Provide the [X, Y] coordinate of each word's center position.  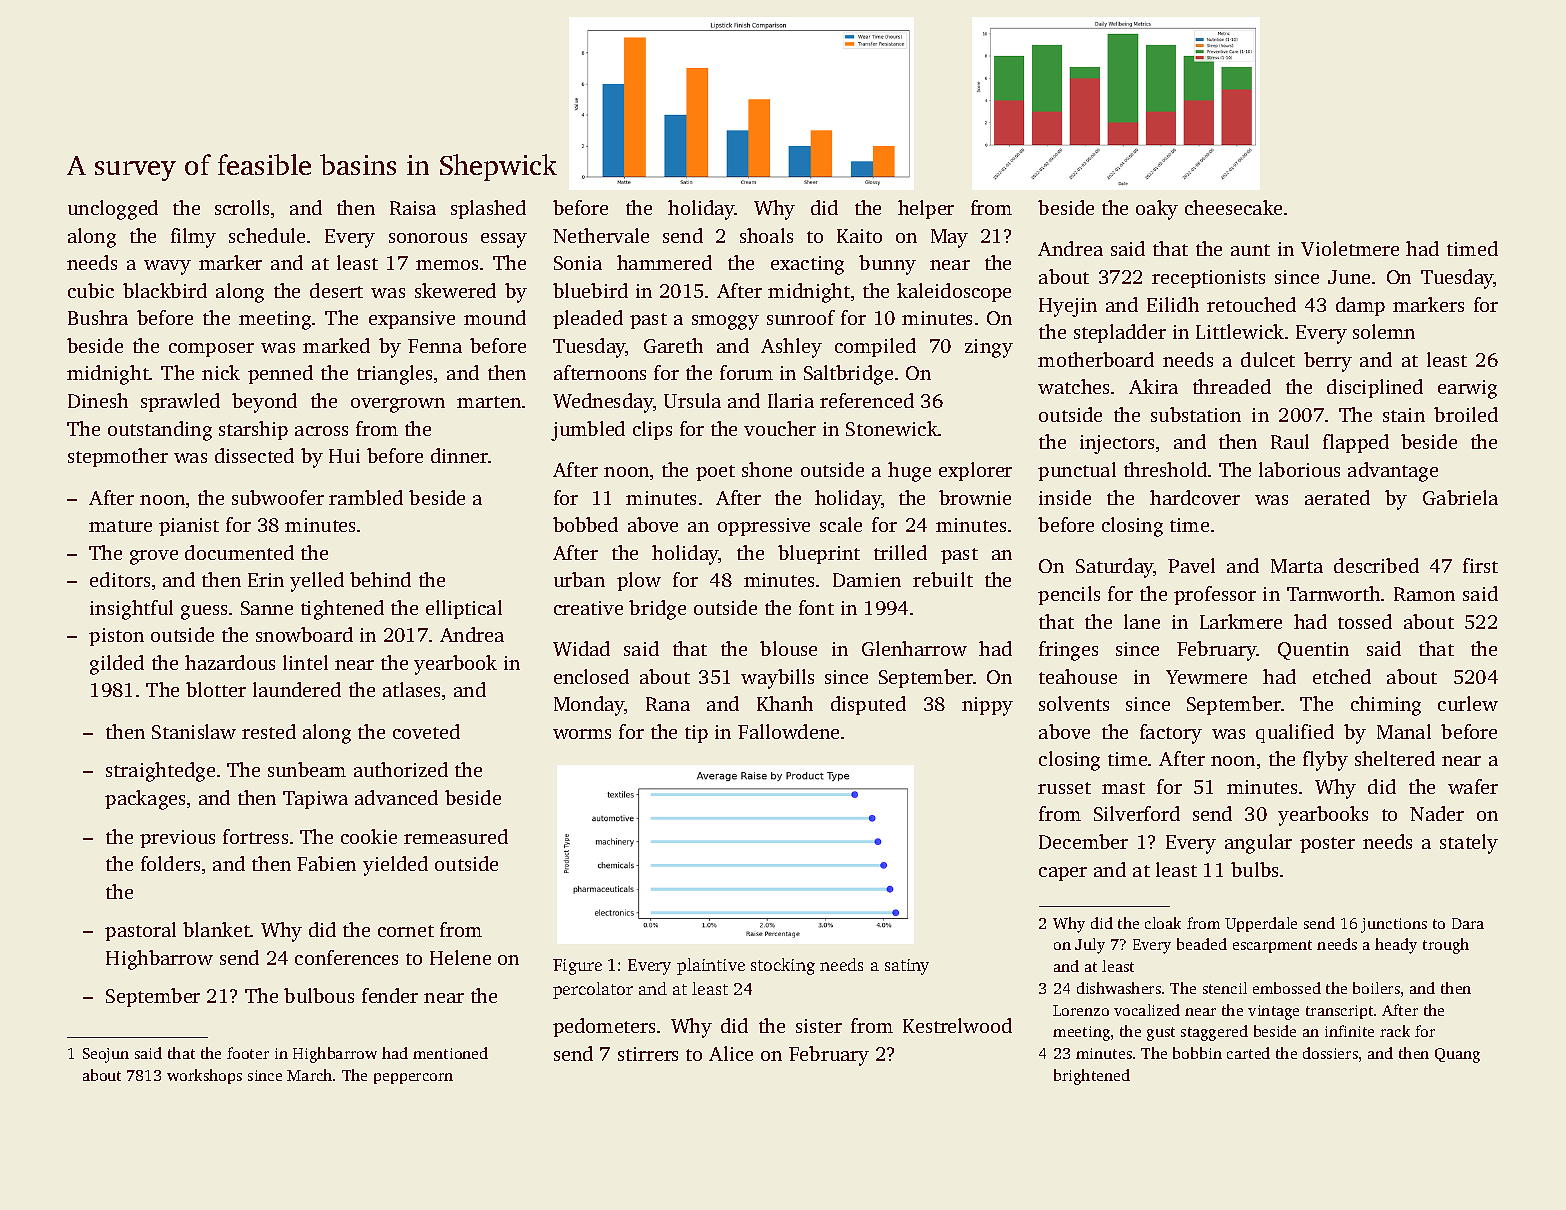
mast [1123, 788]
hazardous [230, 662]
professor [1215, 595]
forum [746, 372]
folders [170, 863]
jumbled [588, 431]
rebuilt [943, 579]
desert [336, 290]
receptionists [1208, 279]
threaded [1232, 386]
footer [248, 1053]
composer [211, 350]
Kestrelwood [957, 1025]
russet [1064, 788]
